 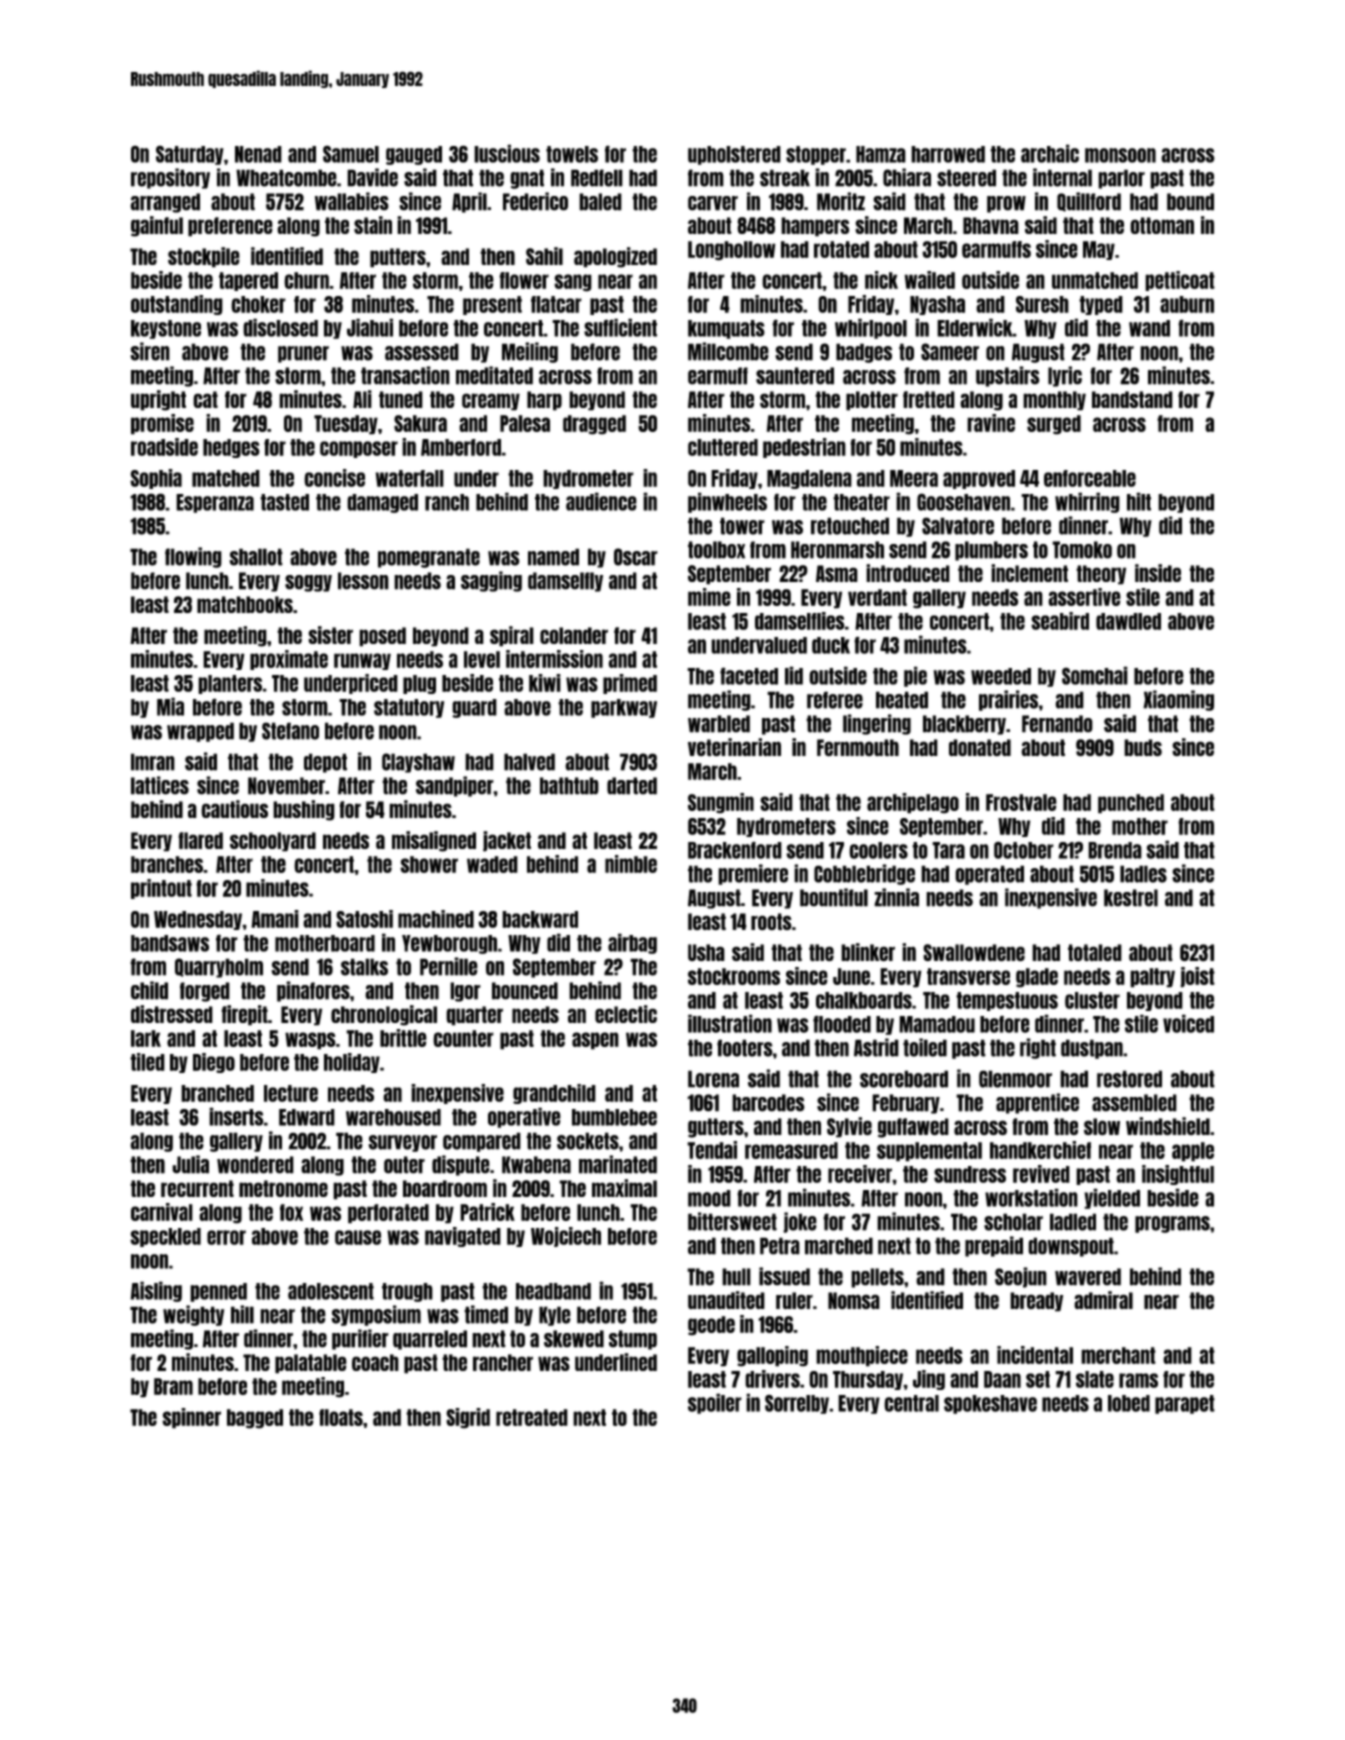 What do you see at coordinates (970, 1174) in the screenshot?
I see `sundress` at bounding box center [970, 1174].
